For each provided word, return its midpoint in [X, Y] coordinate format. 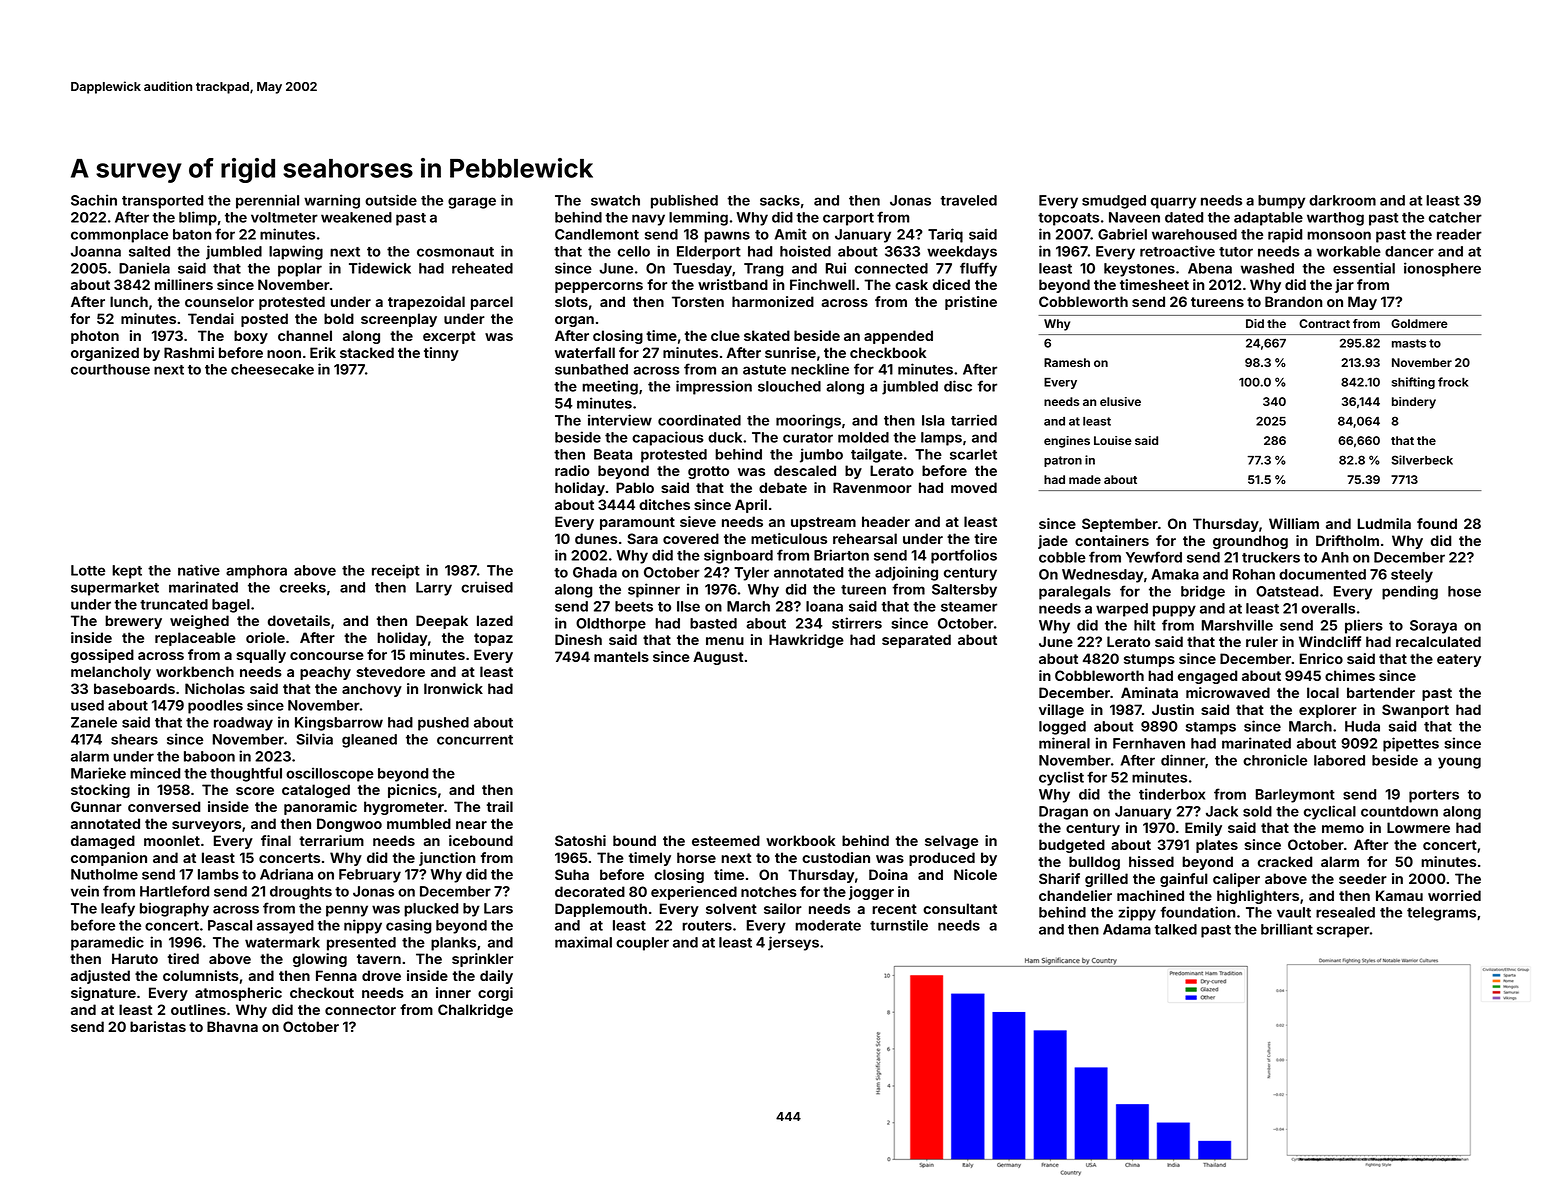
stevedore [390, 671]
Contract [1324, 323]
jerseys [793, 943]
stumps [1149, 660]
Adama [1127, 929]
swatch [615, 200]
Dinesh [578, 639]
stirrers [857, 623]
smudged [1114, 202]
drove [381, 975]
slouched [789, 386]
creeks [303, 587]
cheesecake [272, 369]
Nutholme [104, 874]
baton [192, 234]
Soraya [1433, 627]
